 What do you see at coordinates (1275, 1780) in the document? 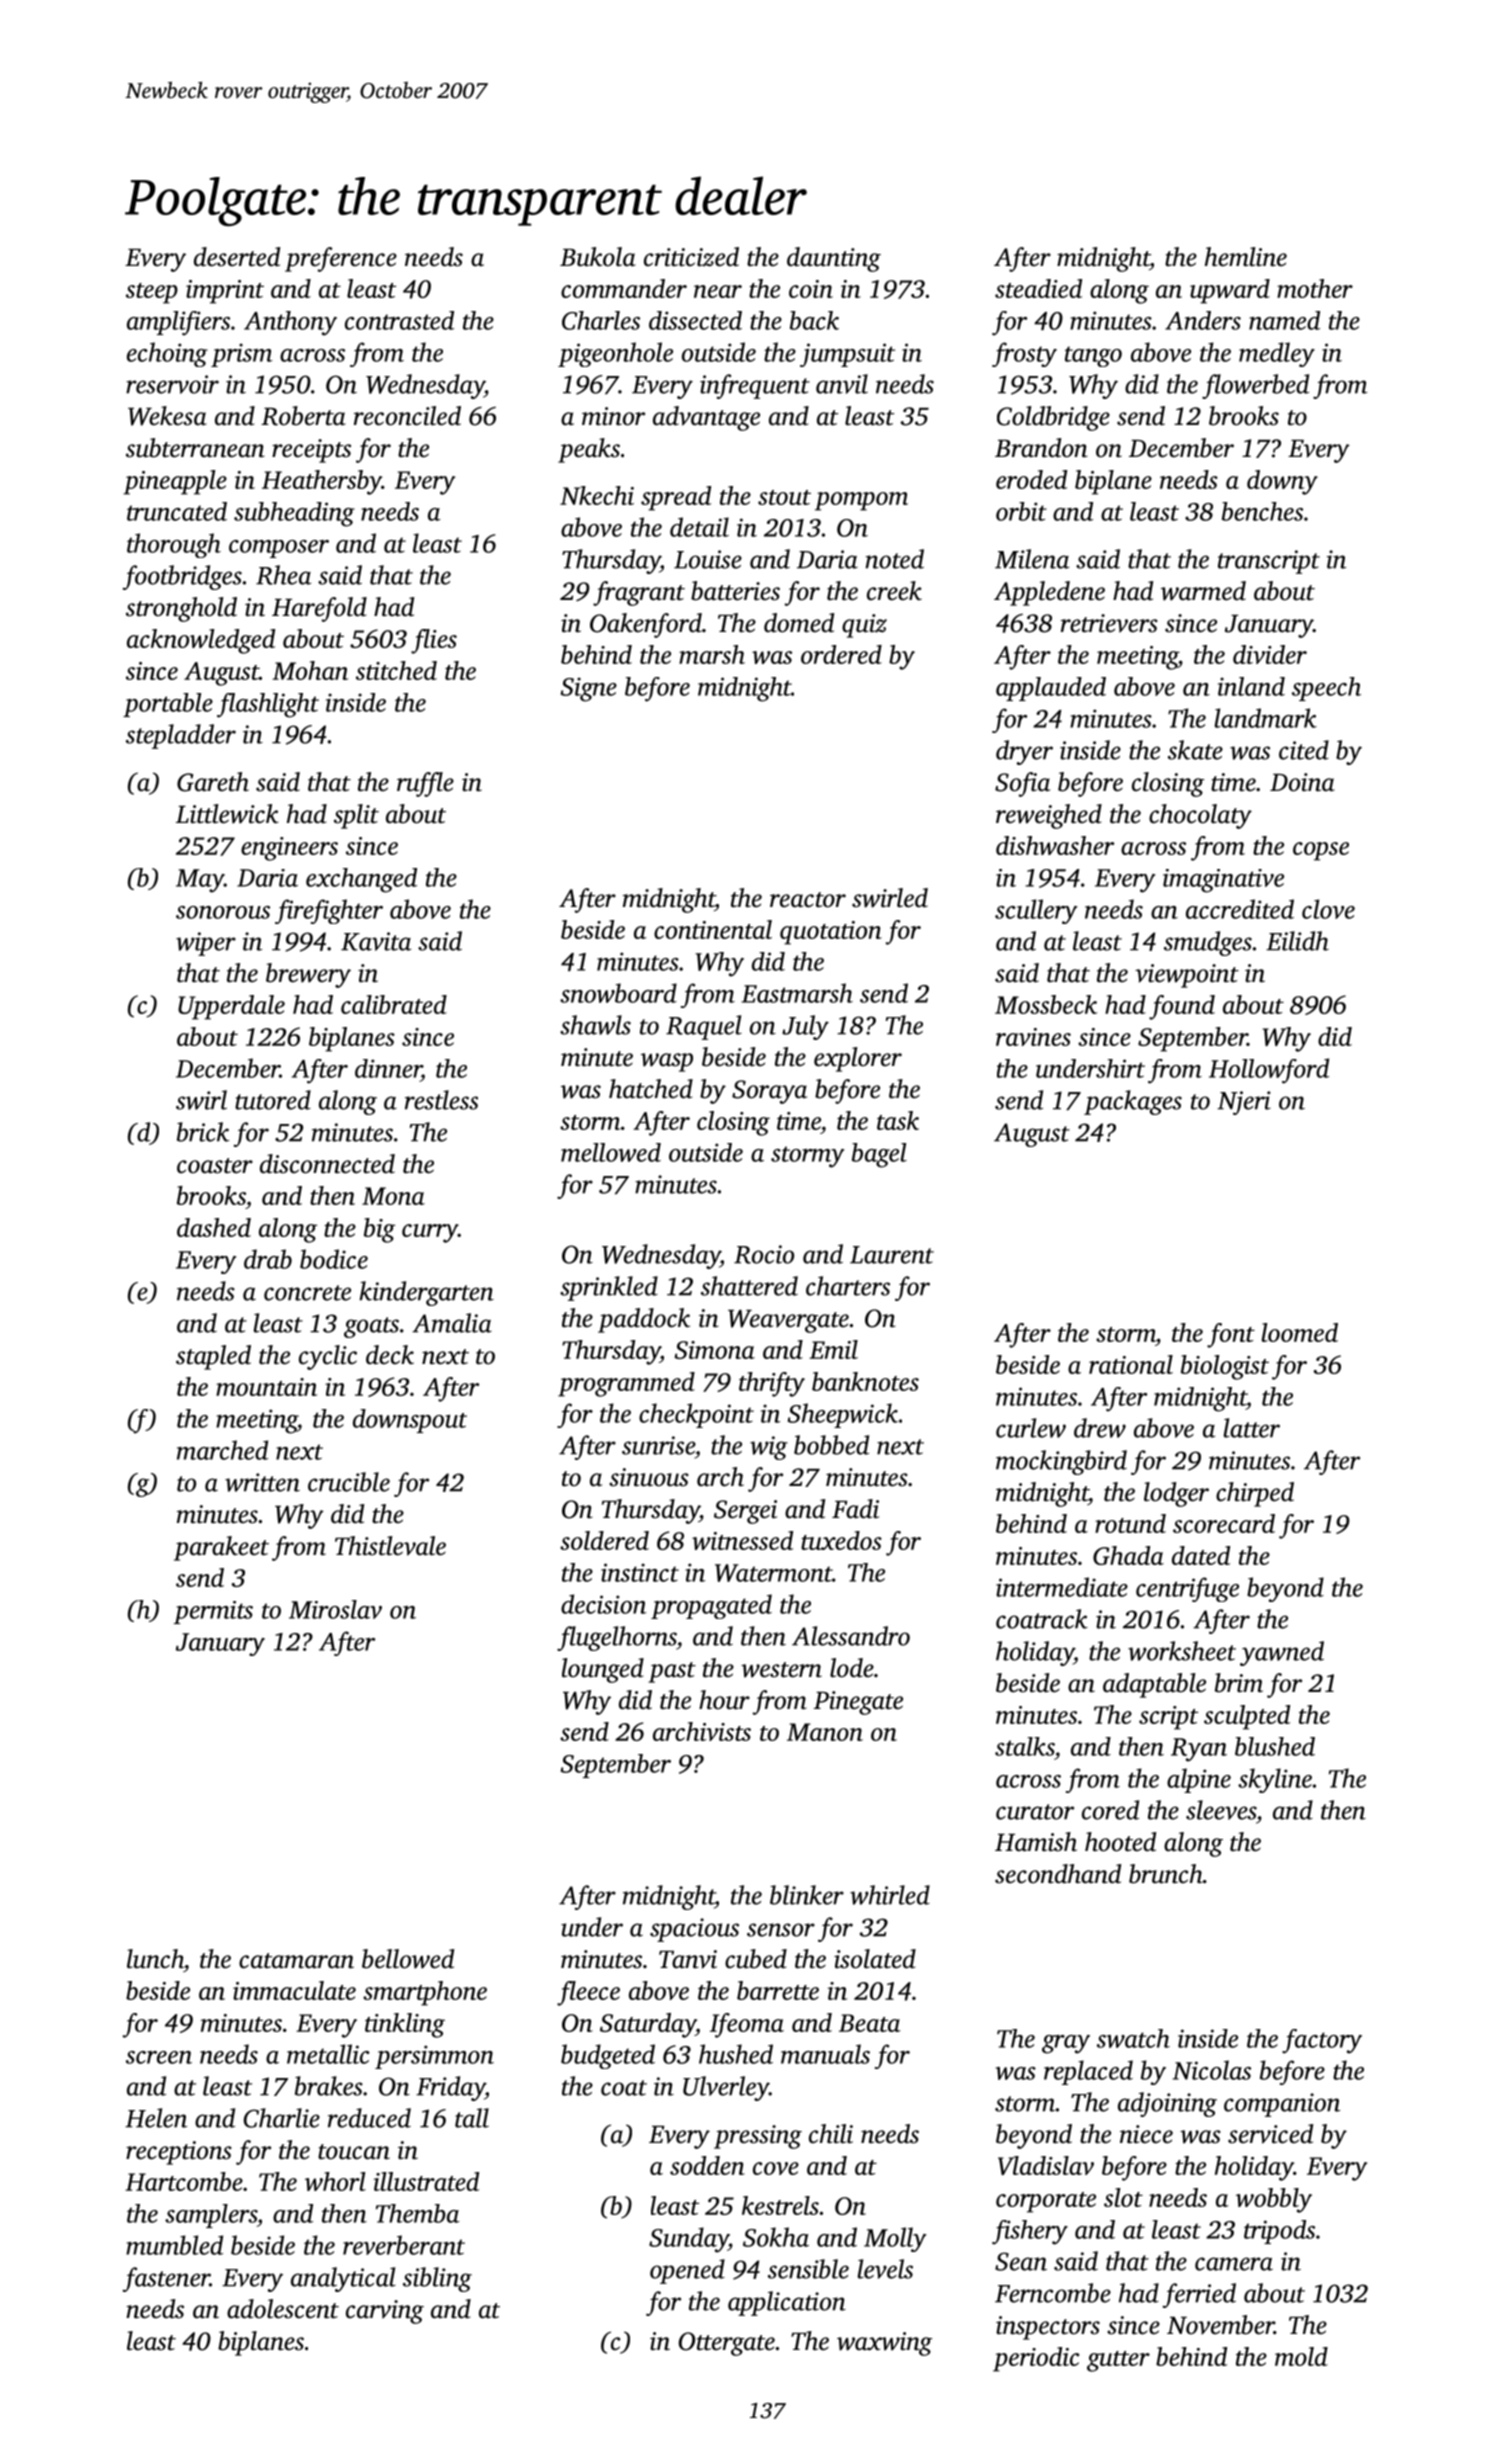
I see `skyline` at bounding box center [1275, 1780].
